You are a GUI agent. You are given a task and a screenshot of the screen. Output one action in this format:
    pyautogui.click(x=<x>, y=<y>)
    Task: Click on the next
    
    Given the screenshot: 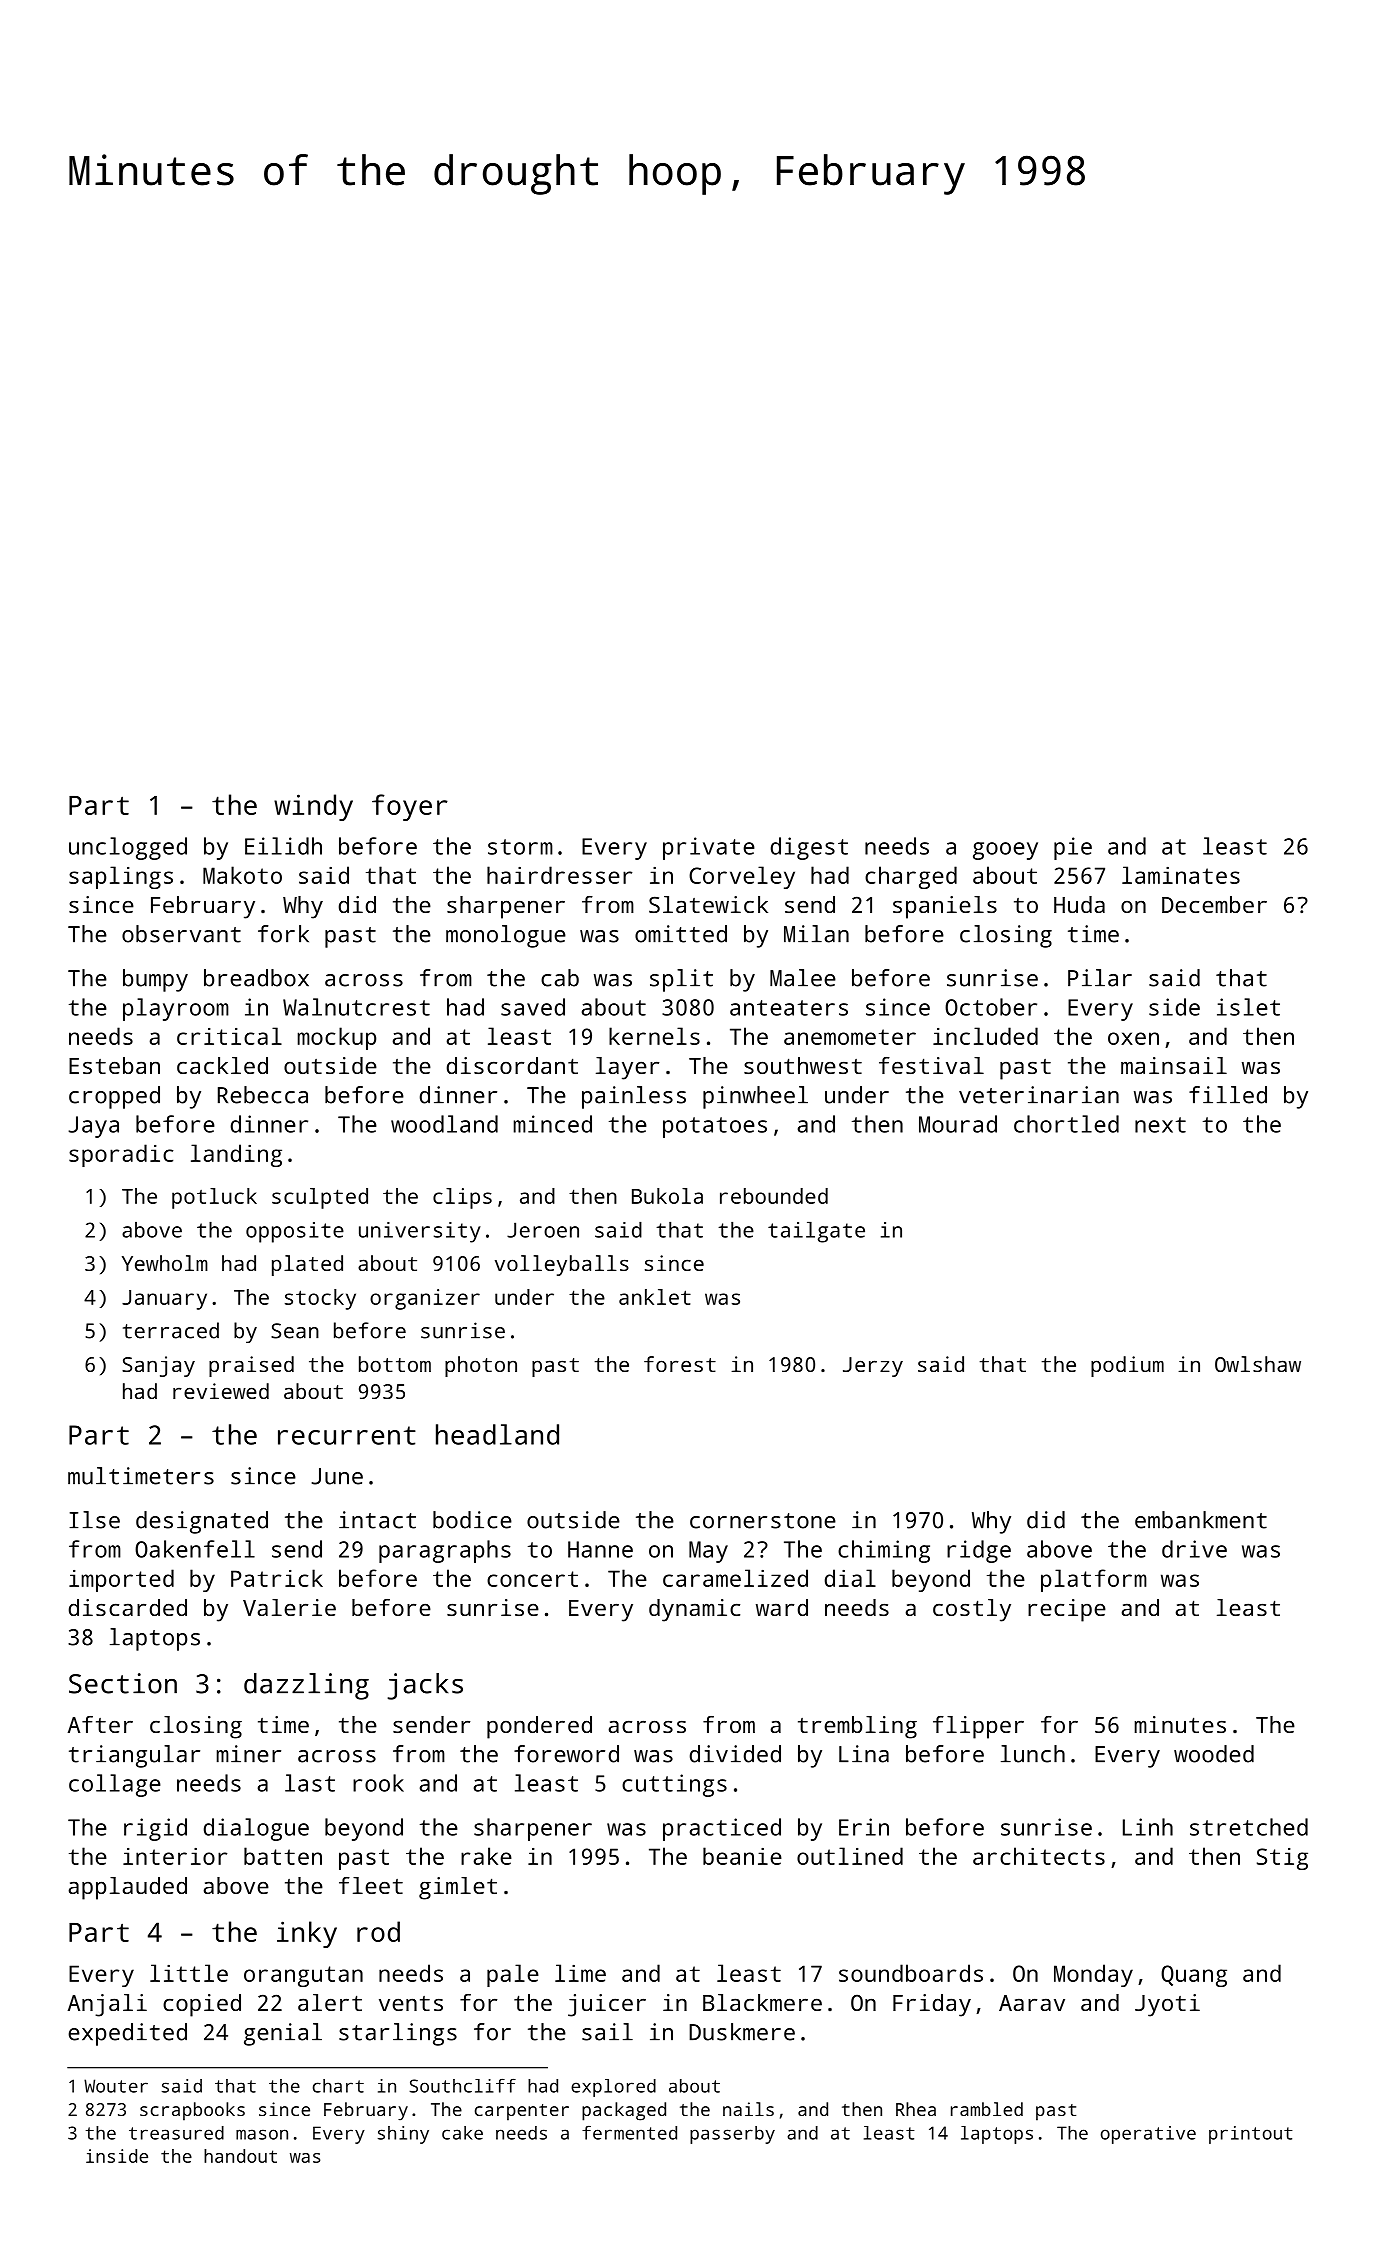 What is the action you would take?
    pyautogui.click(x=1160, y=1125)
